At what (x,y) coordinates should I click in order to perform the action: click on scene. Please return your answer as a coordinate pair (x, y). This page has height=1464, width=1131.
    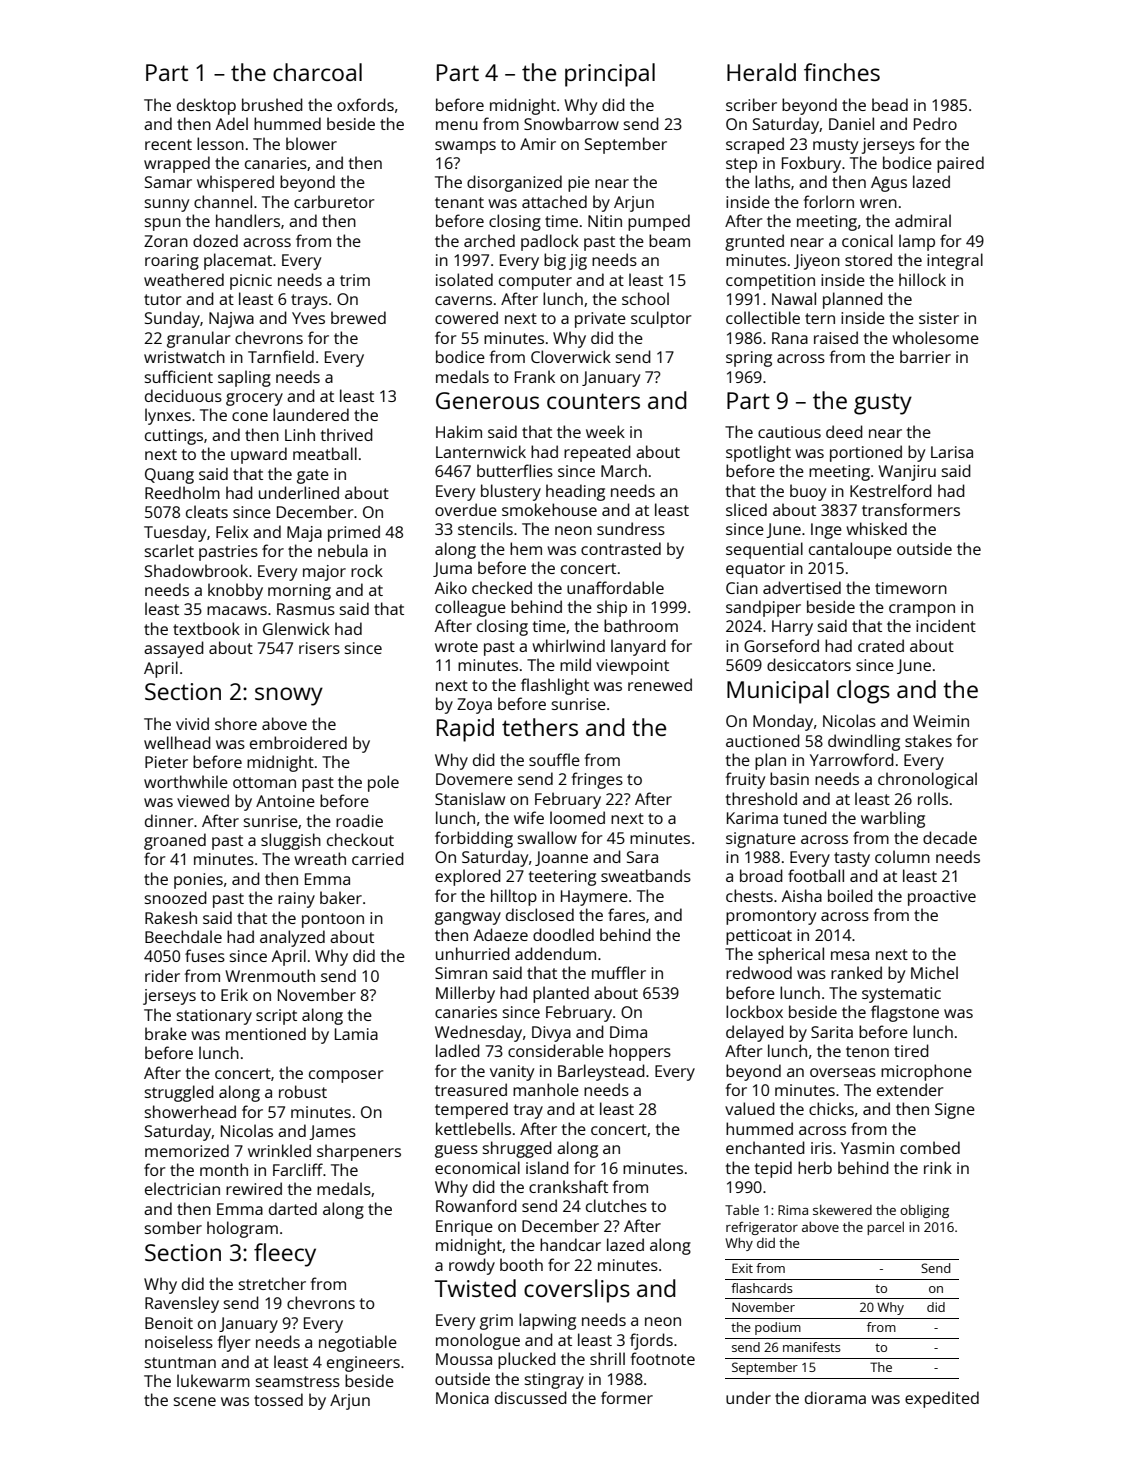
    Looking at the image, I should click on (195, 1401).
